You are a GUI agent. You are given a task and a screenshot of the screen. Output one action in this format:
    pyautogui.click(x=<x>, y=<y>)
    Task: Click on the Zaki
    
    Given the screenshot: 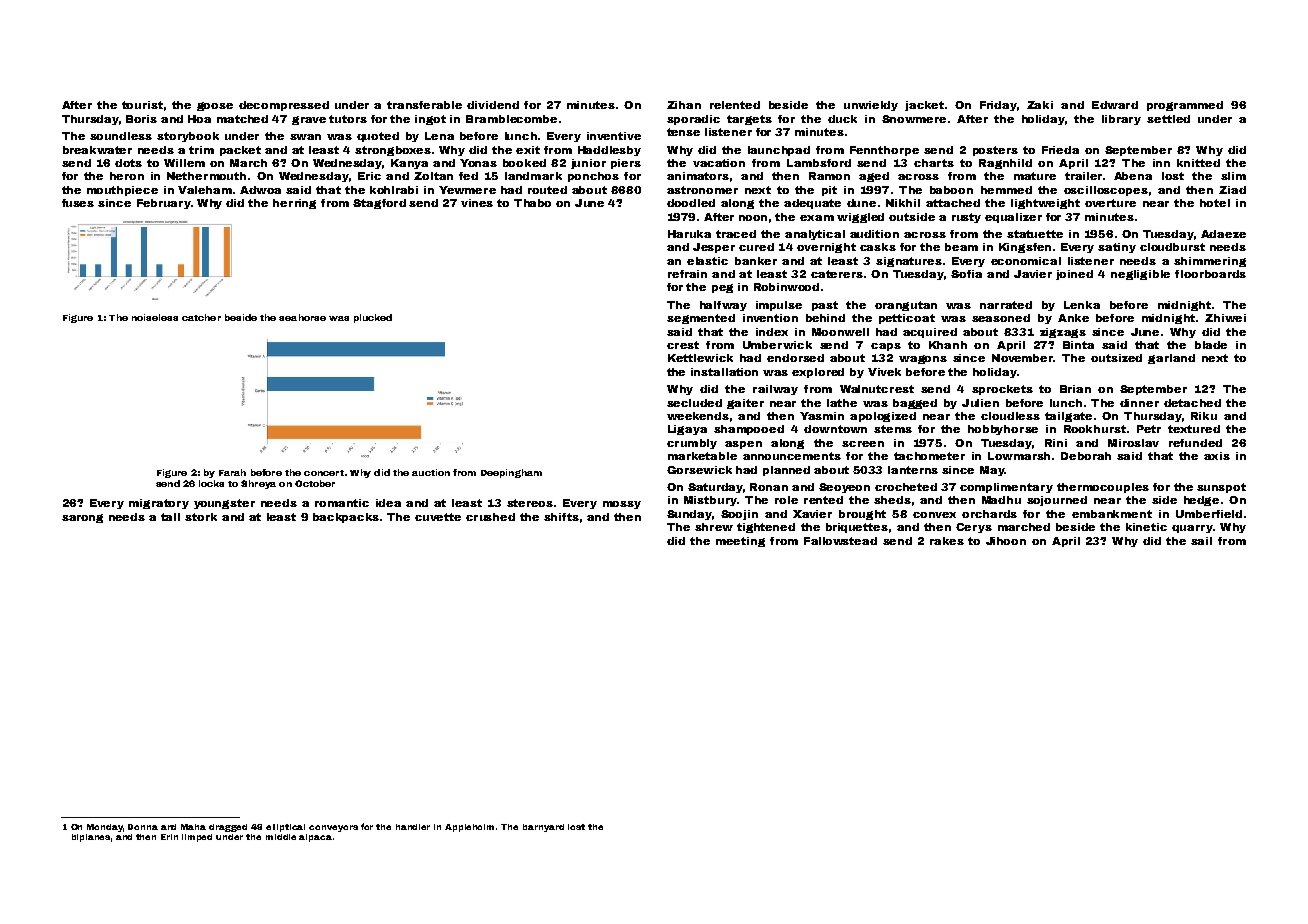 What is the action you would take?
    pyautogui.click(x=1040, y=105)
